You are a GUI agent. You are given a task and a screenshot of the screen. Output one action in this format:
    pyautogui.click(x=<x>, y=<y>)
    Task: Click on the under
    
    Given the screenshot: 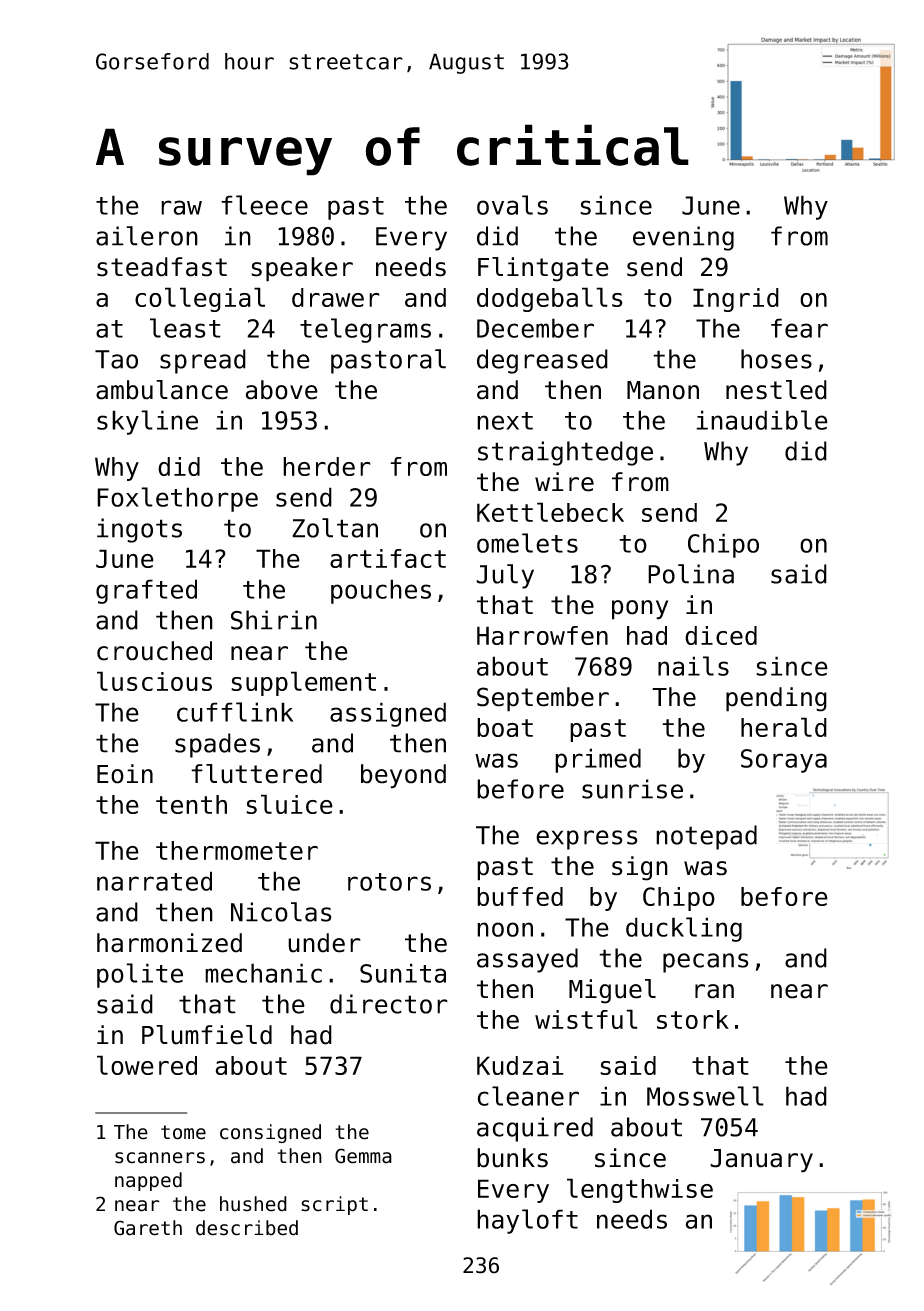 What is the action you would take?
    pyautogui.click(x=324, y=943)
